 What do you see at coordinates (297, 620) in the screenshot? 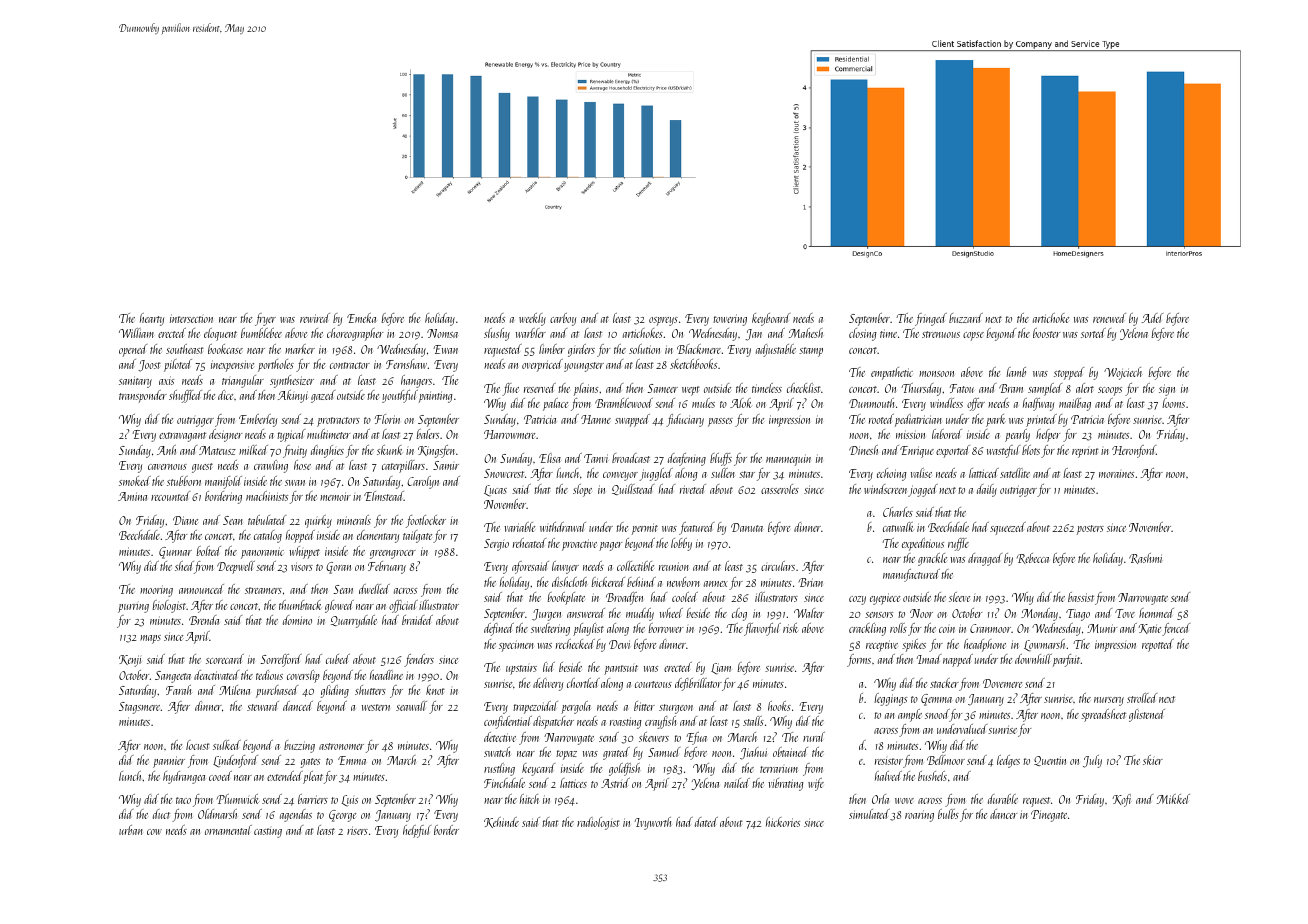
I see `domino` at bounding box center [297, 620].
